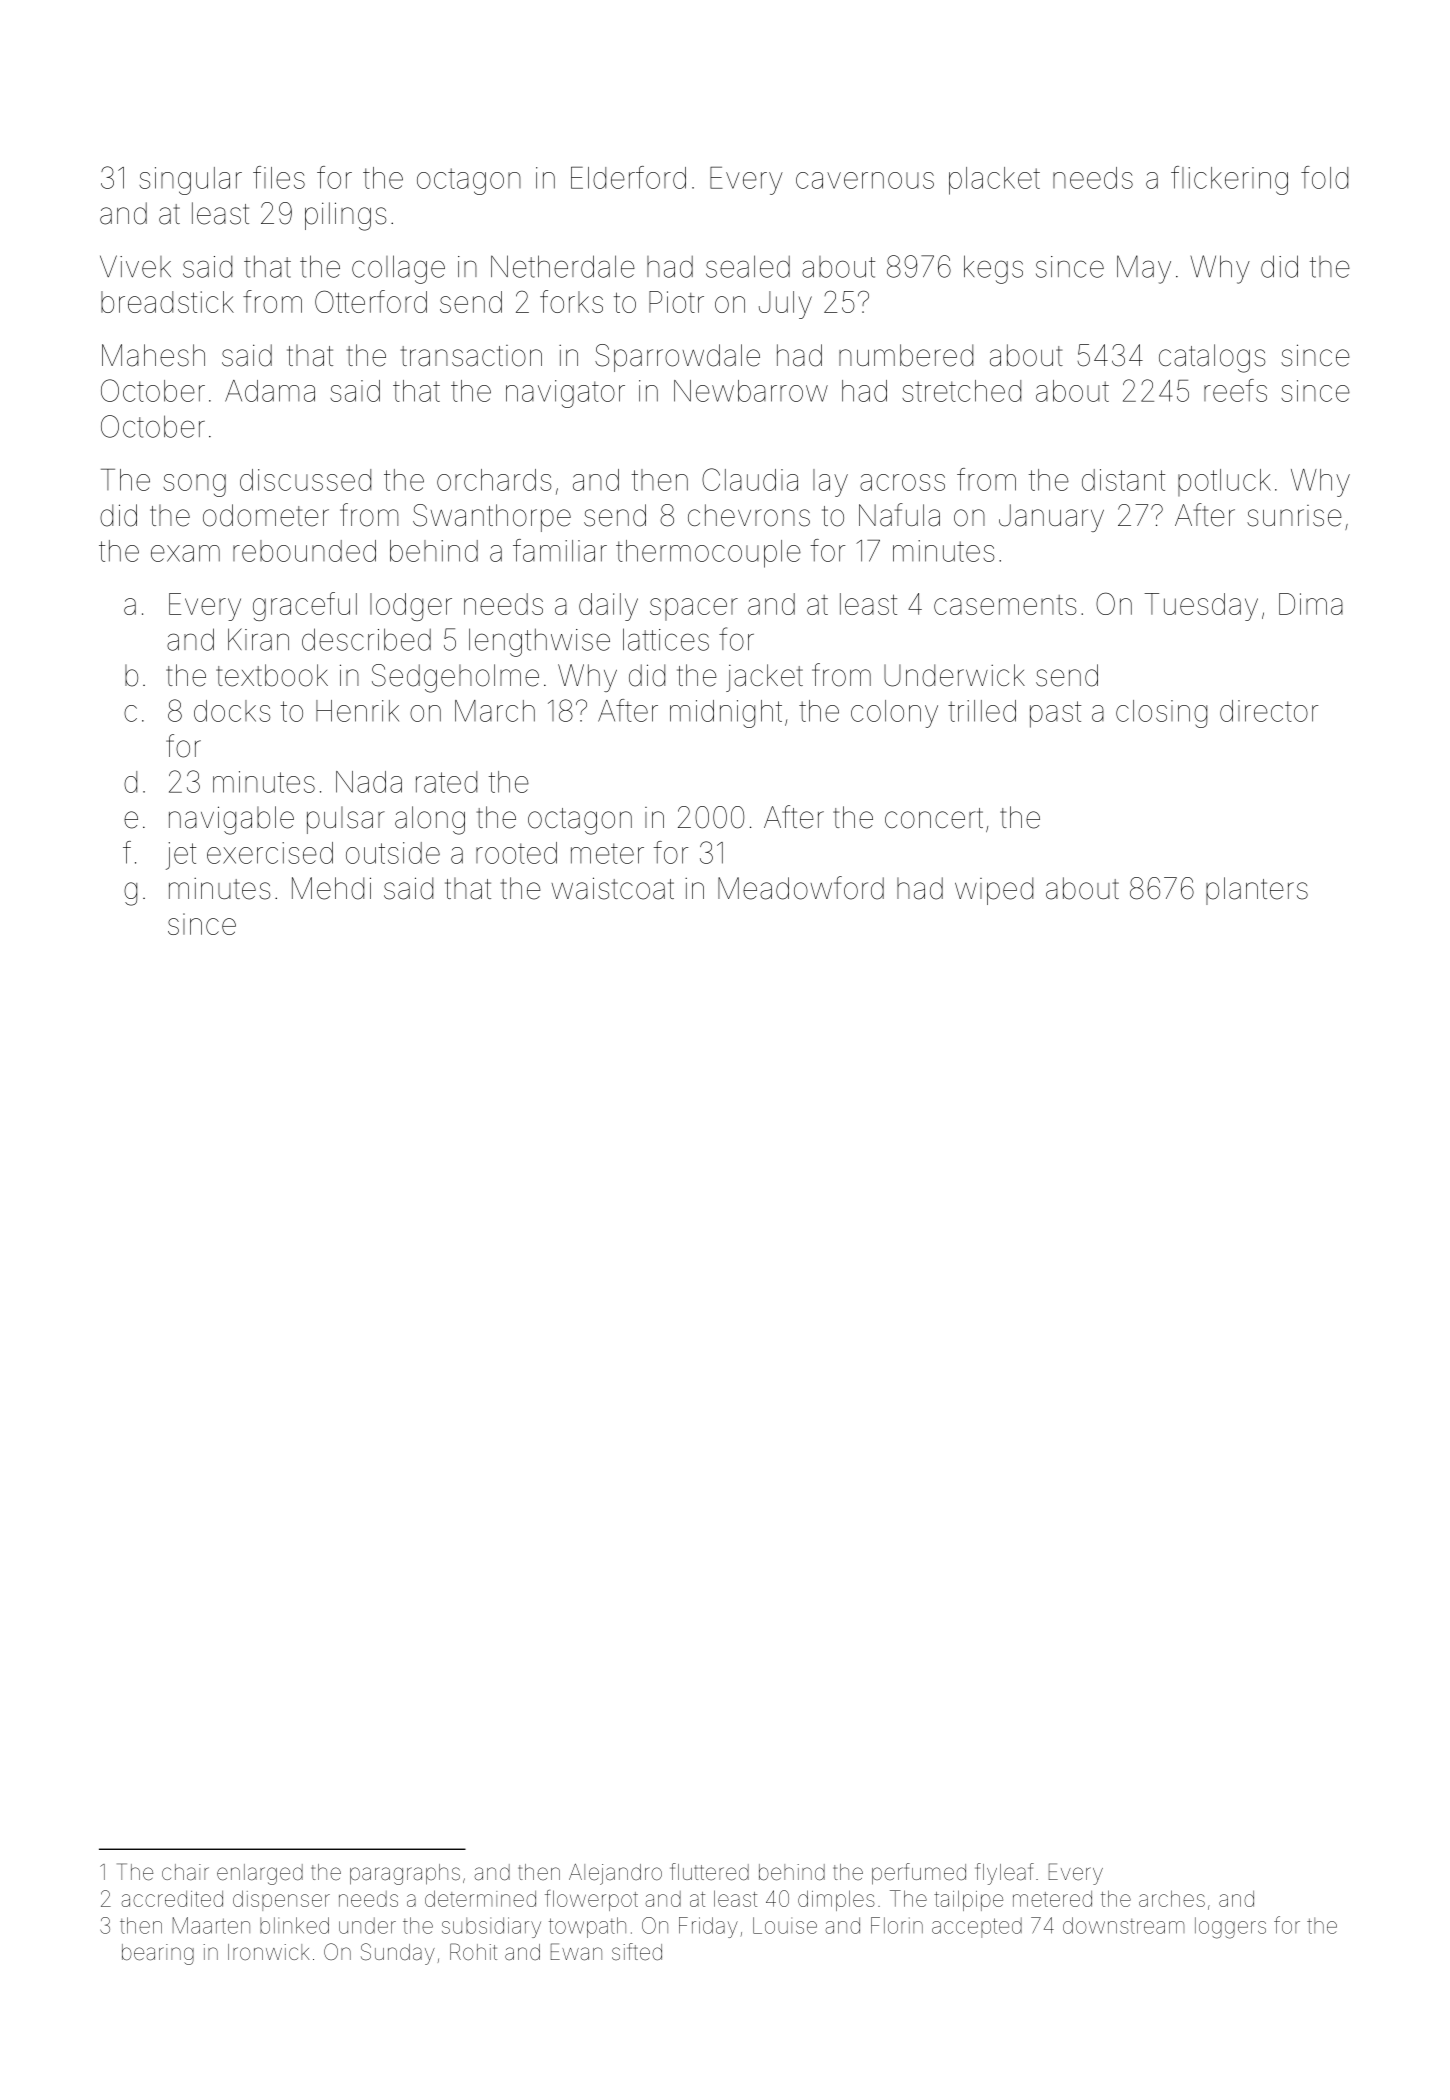  I want to click on singular, so click(190, 181).
